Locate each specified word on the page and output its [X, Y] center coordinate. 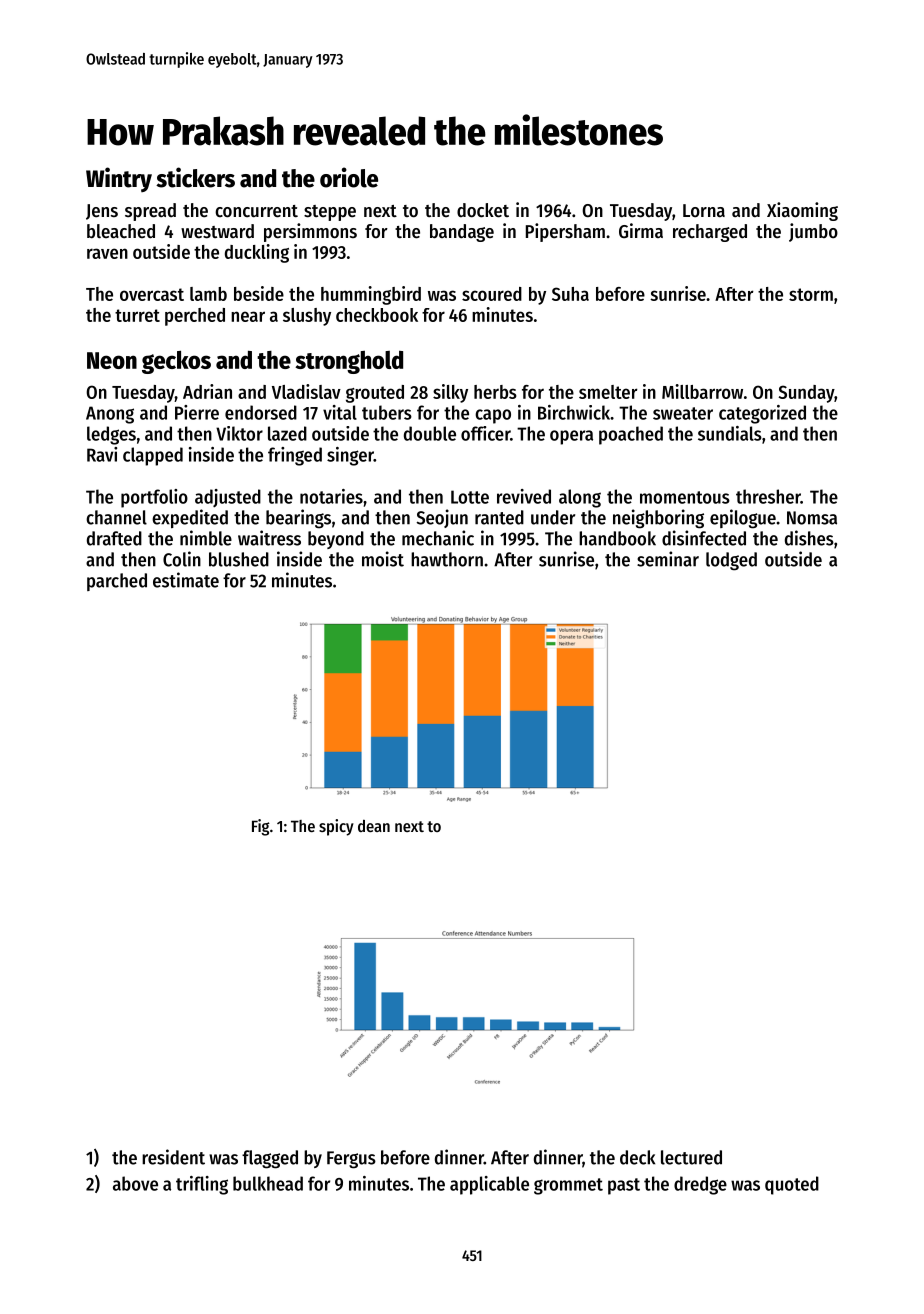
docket [483, 210]
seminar [668, 559]
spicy [336, 827]
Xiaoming [802, 211]
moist [383, 559]
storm [811, 294]
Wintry [119, 179]
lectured [691, 1157]
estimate [186, 580]
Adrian [207, 391]
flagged [270, 1159]
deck [637, 1157]
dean [374, 826]
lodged [731, 561]
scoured [492, 294]
